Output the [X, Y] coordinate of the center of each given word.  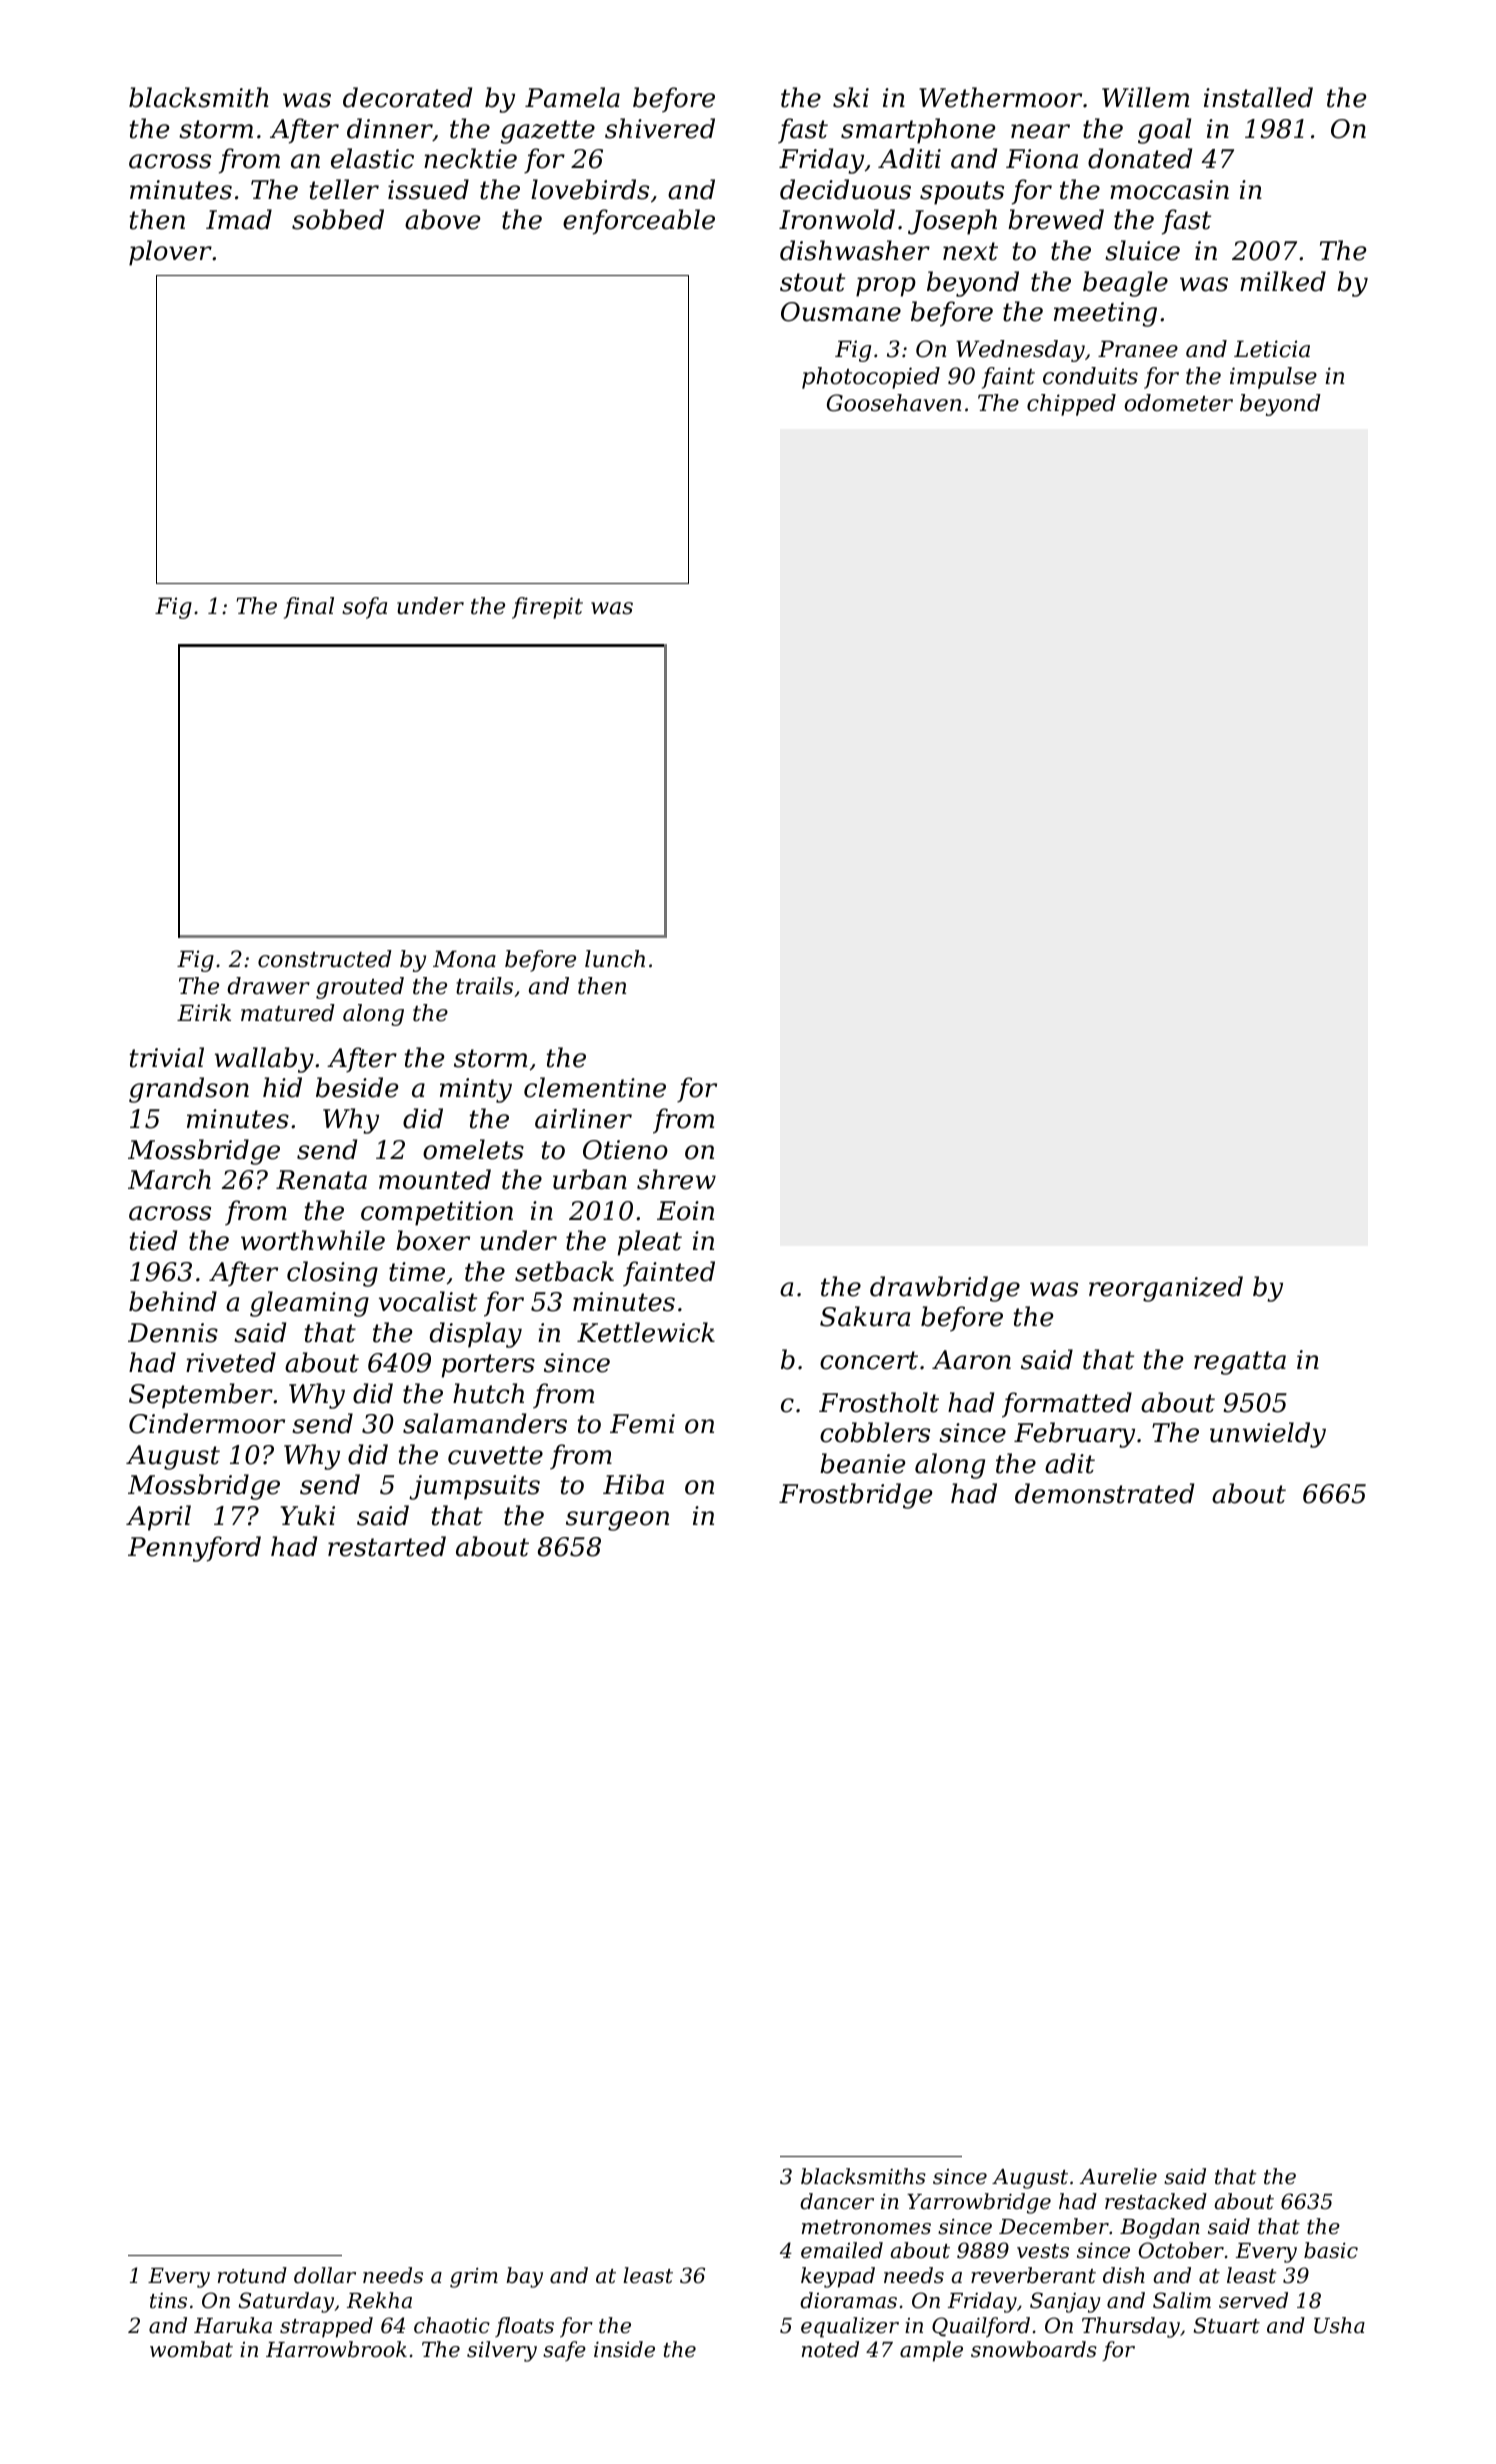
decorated [407, 97]
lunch [615, 959]
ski [851, 97]
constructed [325, 959]
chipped [1071, 405]
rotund [252, 2275]
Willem [1145, 97]
